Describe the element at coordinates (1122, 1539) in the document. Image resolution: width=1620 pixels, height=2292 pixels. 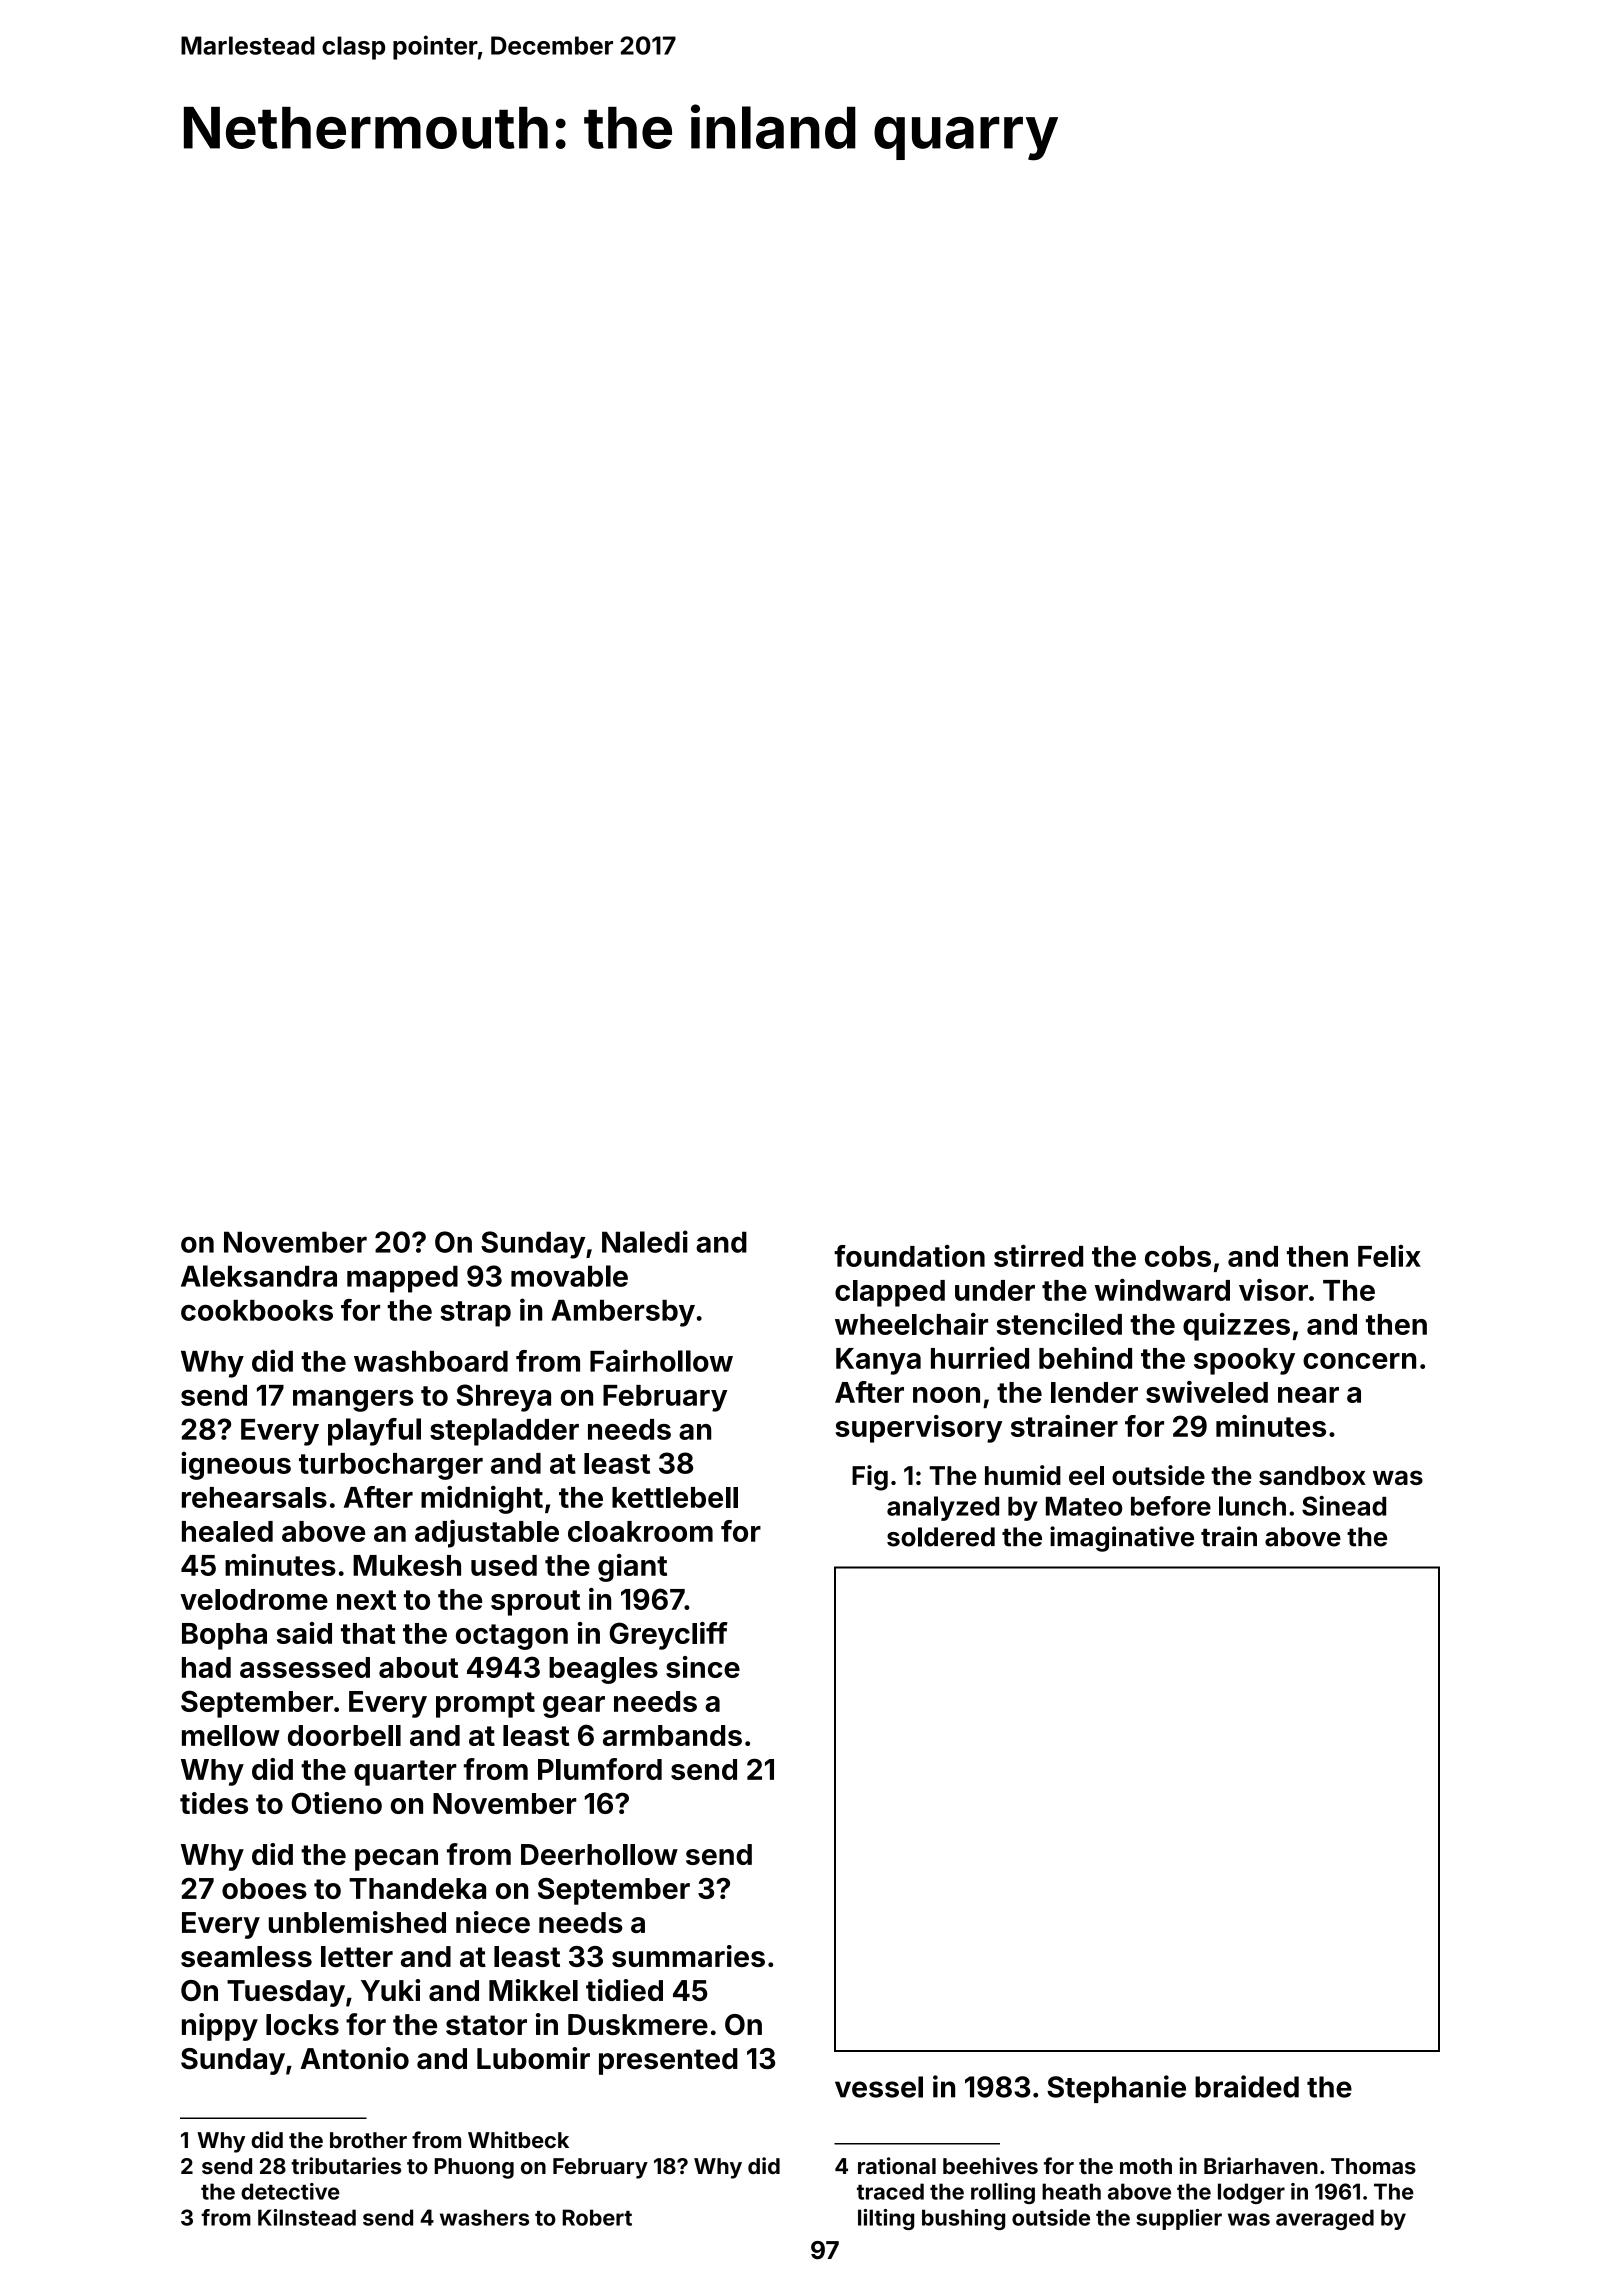
I see `imaginative` at that location.
